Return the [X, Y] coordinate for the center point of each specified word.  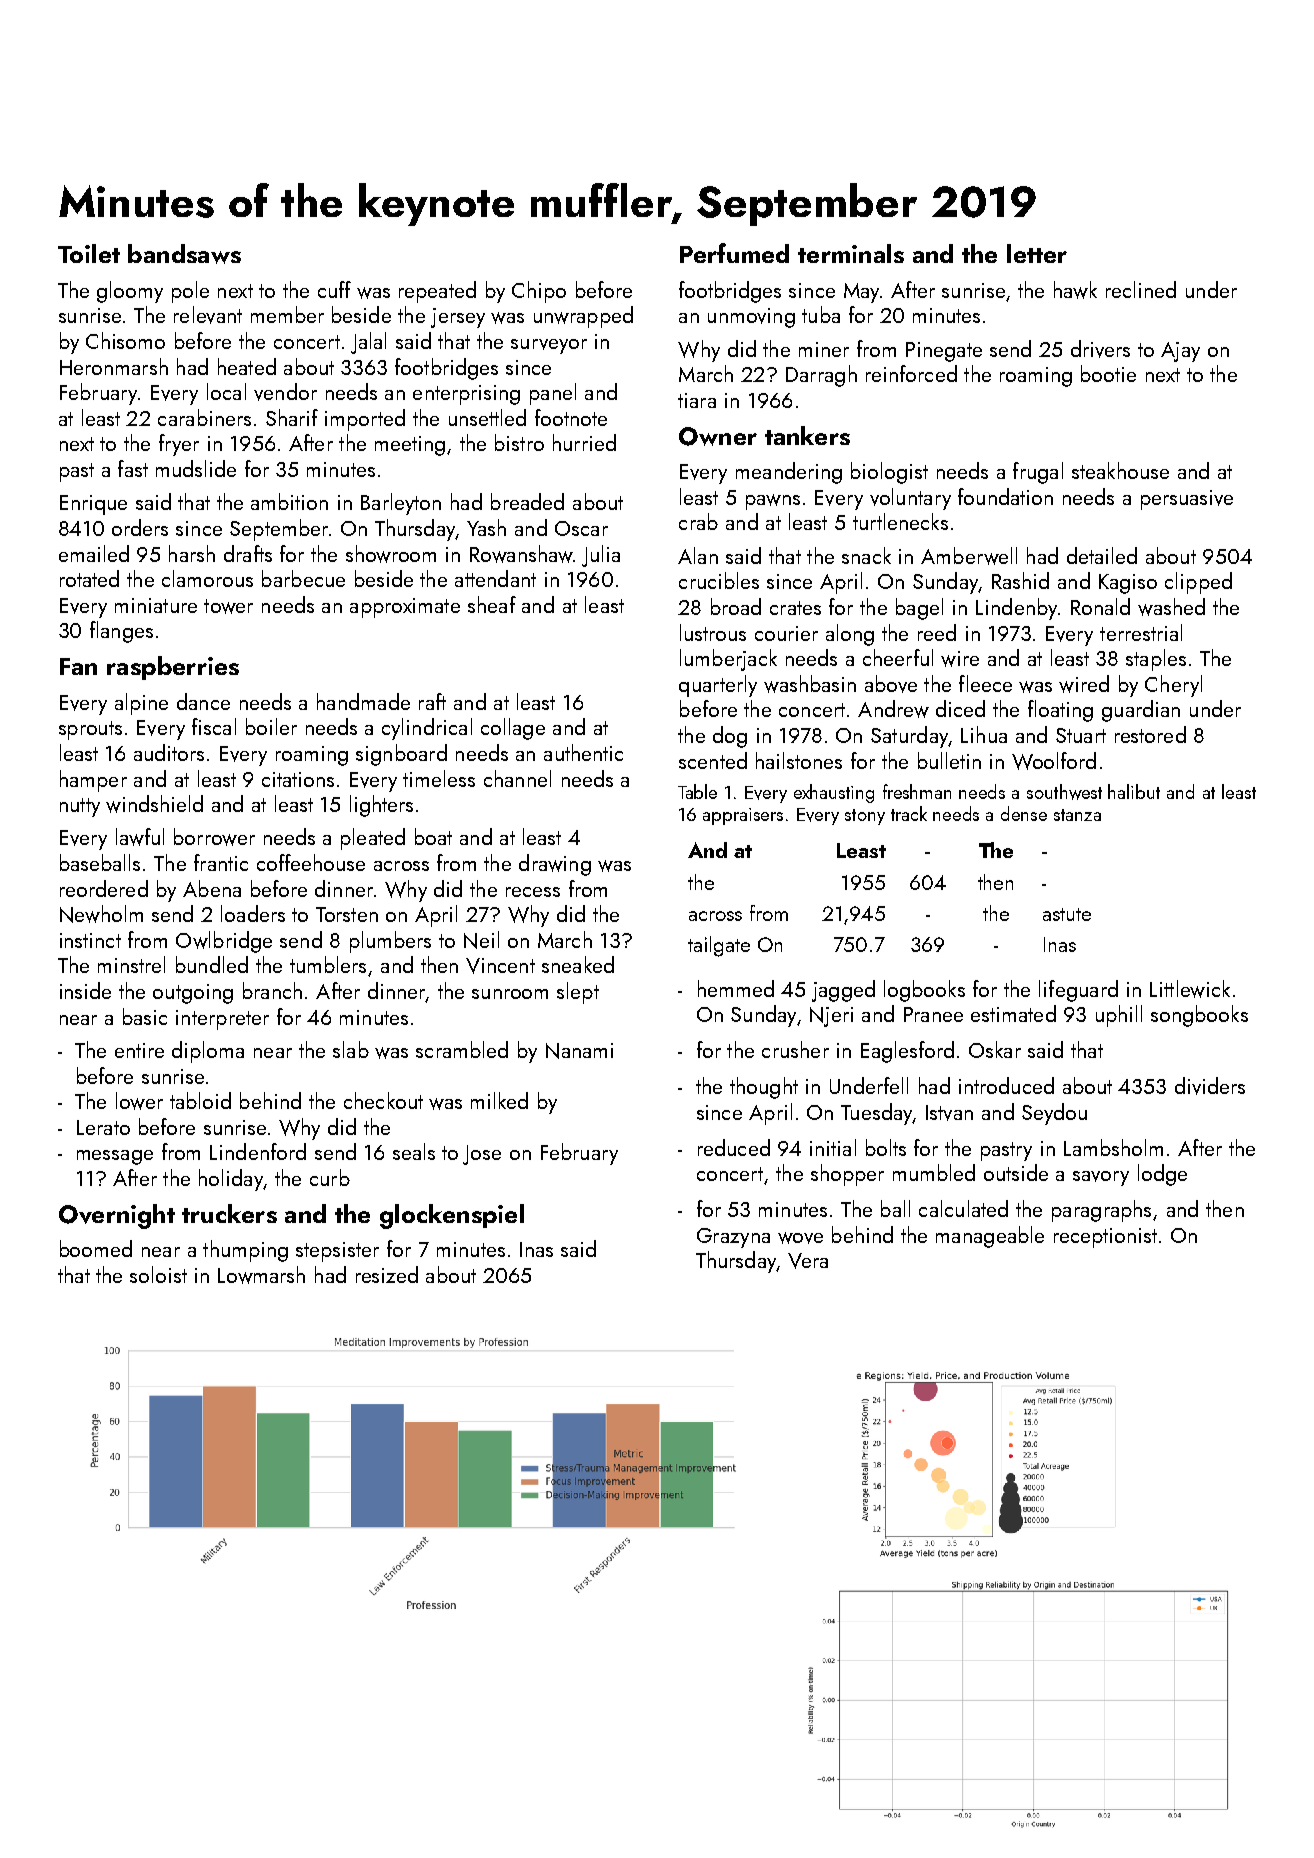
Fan [78, 666]
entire [139, 1050]
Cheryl [1173, 686]
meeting [410, 446]
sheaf [492, 604]
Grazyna [733, 1238]
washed [1171, 607]
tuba [821, 314]
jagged [843, 991]
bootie [1108, 373]
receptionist [1105, 1238]
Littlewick [1190, 989]
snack [866, 555]
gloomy [130, 292]
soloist [158, 1274]
